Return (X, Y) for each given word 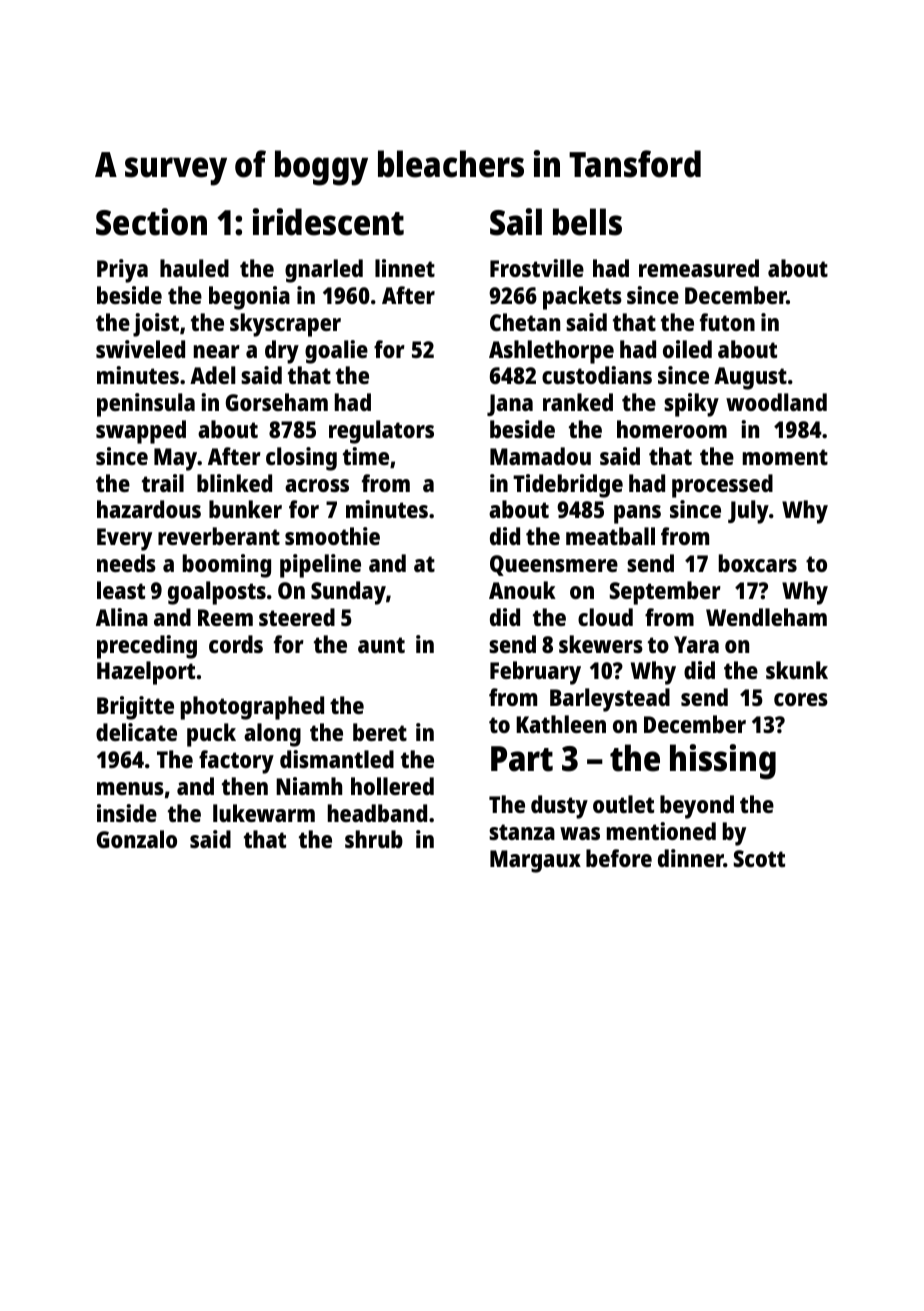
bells (587, 222)
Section (151, 222)
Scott (759, 858)
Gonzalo (137, 839)
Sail (516, 222)
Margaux (535, 861)
